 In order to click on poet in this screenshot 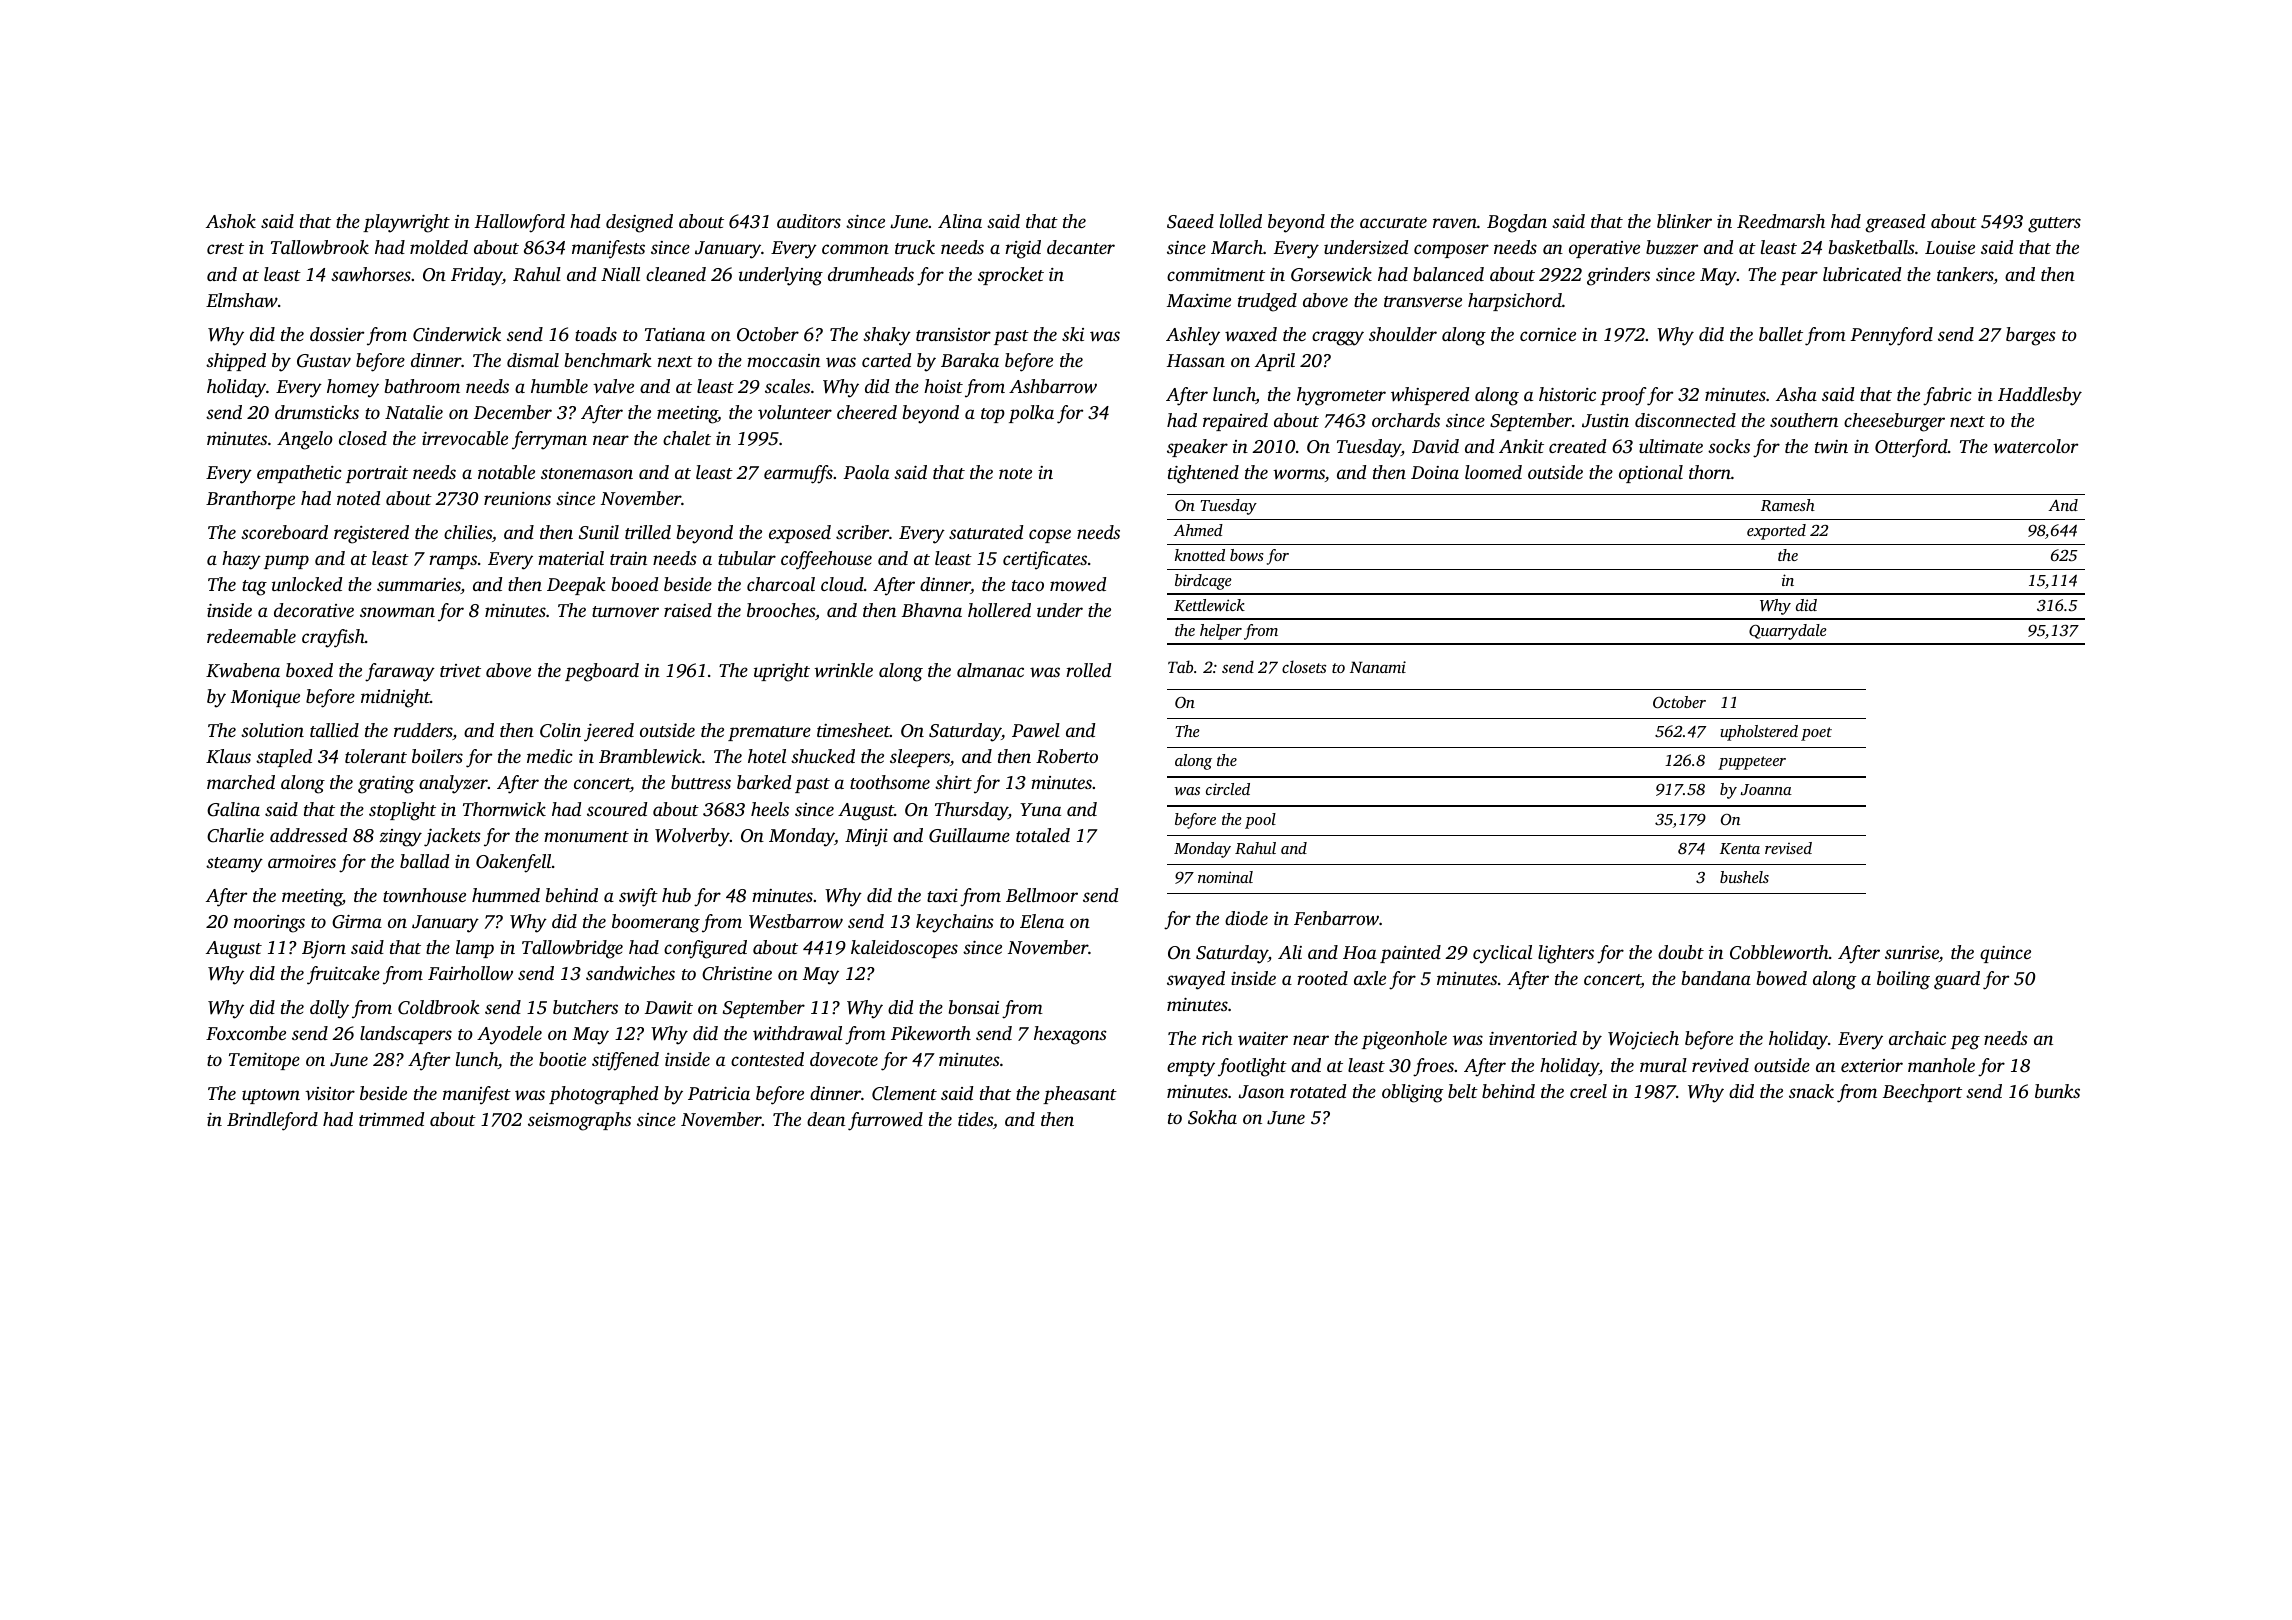, I will do `click(1816, 734)`.
